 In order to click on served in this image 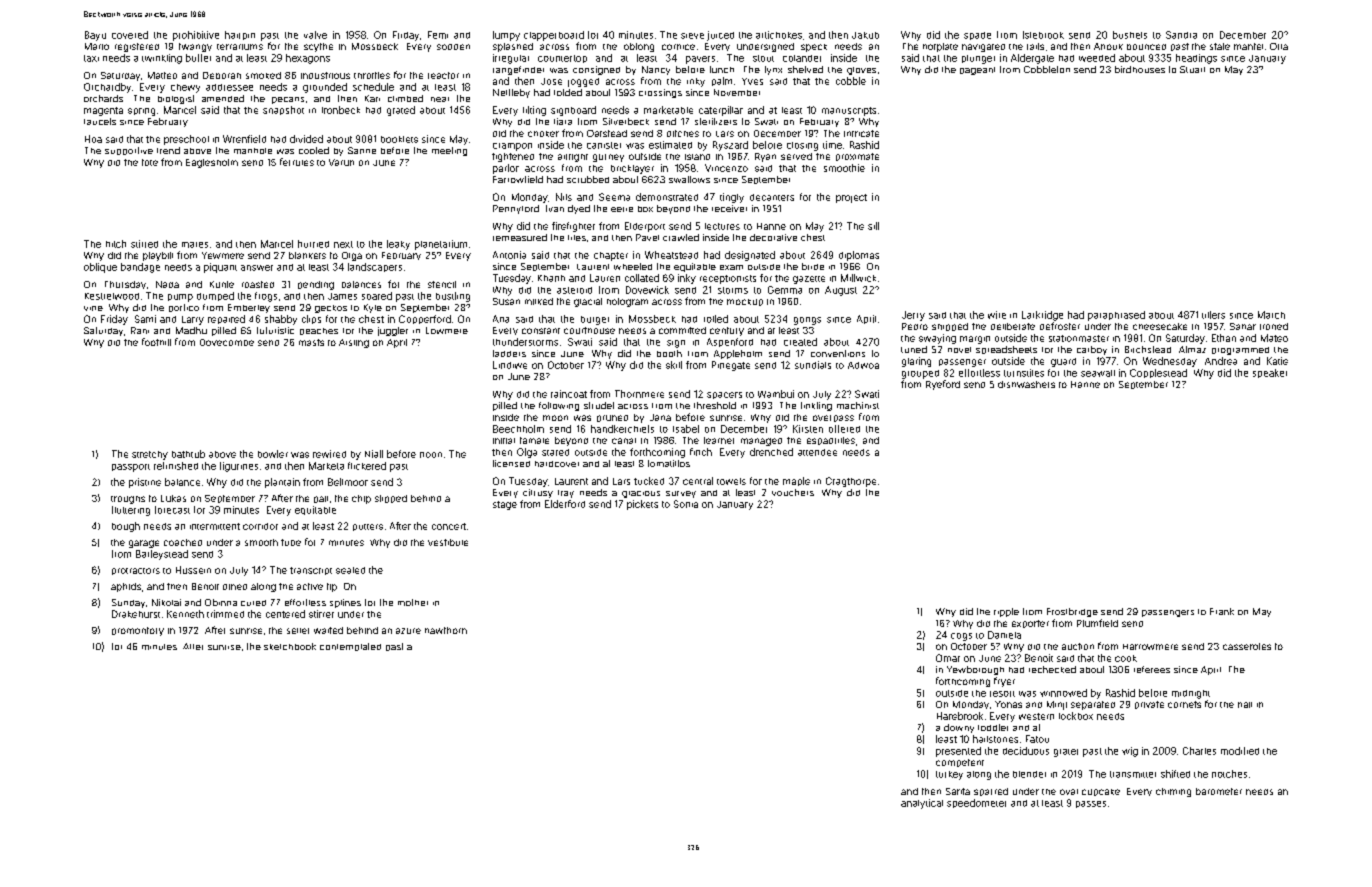, I will do `click(796, 156)`.
